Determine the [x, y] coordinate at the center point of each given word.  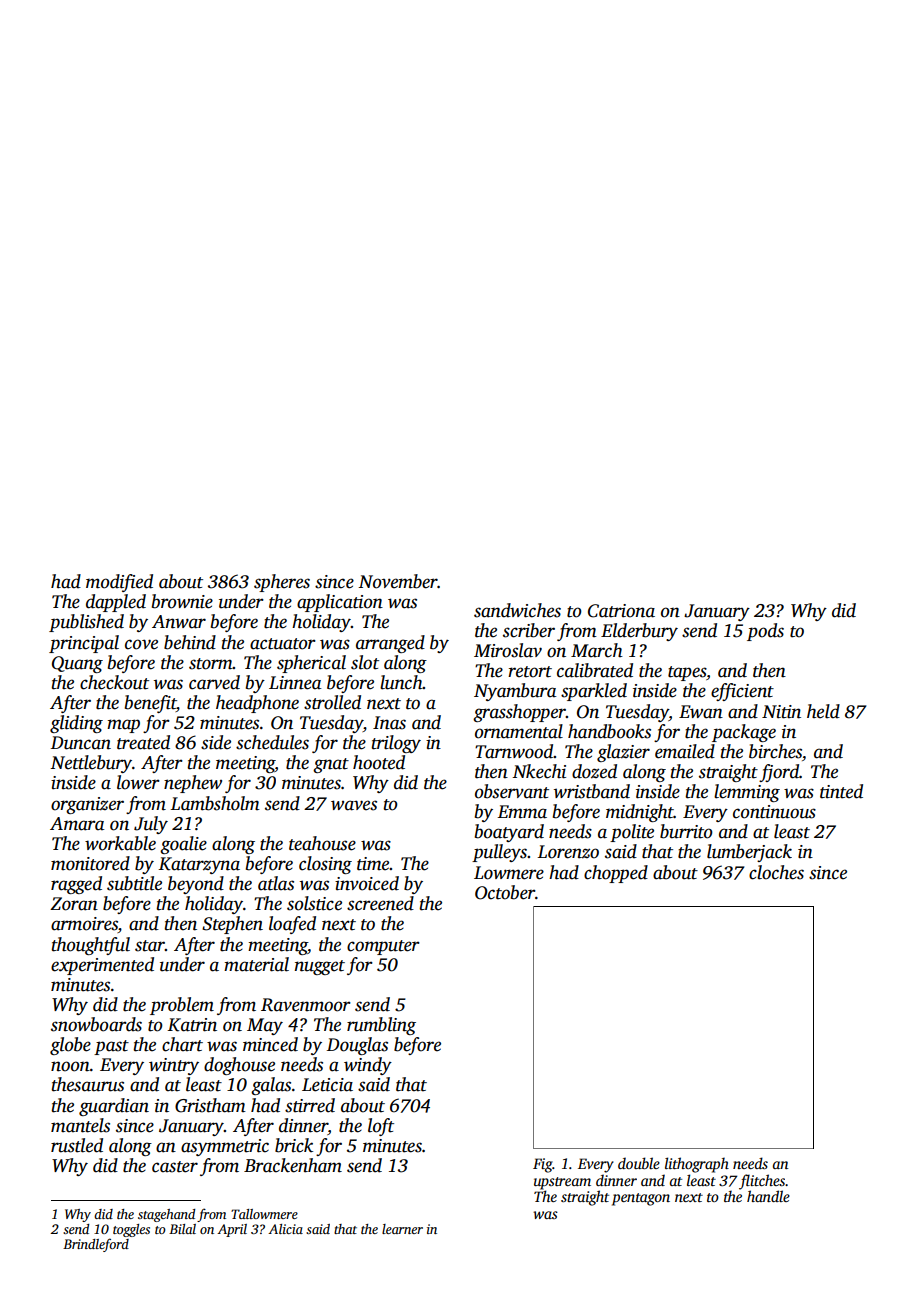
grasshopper [519, 713]
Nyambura [515, 692]
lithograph [697, 1165]
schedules [272, 742]
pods [765, 632]
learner [402, 1229]
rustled [77, 1145]
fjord [779, 773]
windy [368, 1066]
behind [190, 642]
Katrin [192, 1025]
